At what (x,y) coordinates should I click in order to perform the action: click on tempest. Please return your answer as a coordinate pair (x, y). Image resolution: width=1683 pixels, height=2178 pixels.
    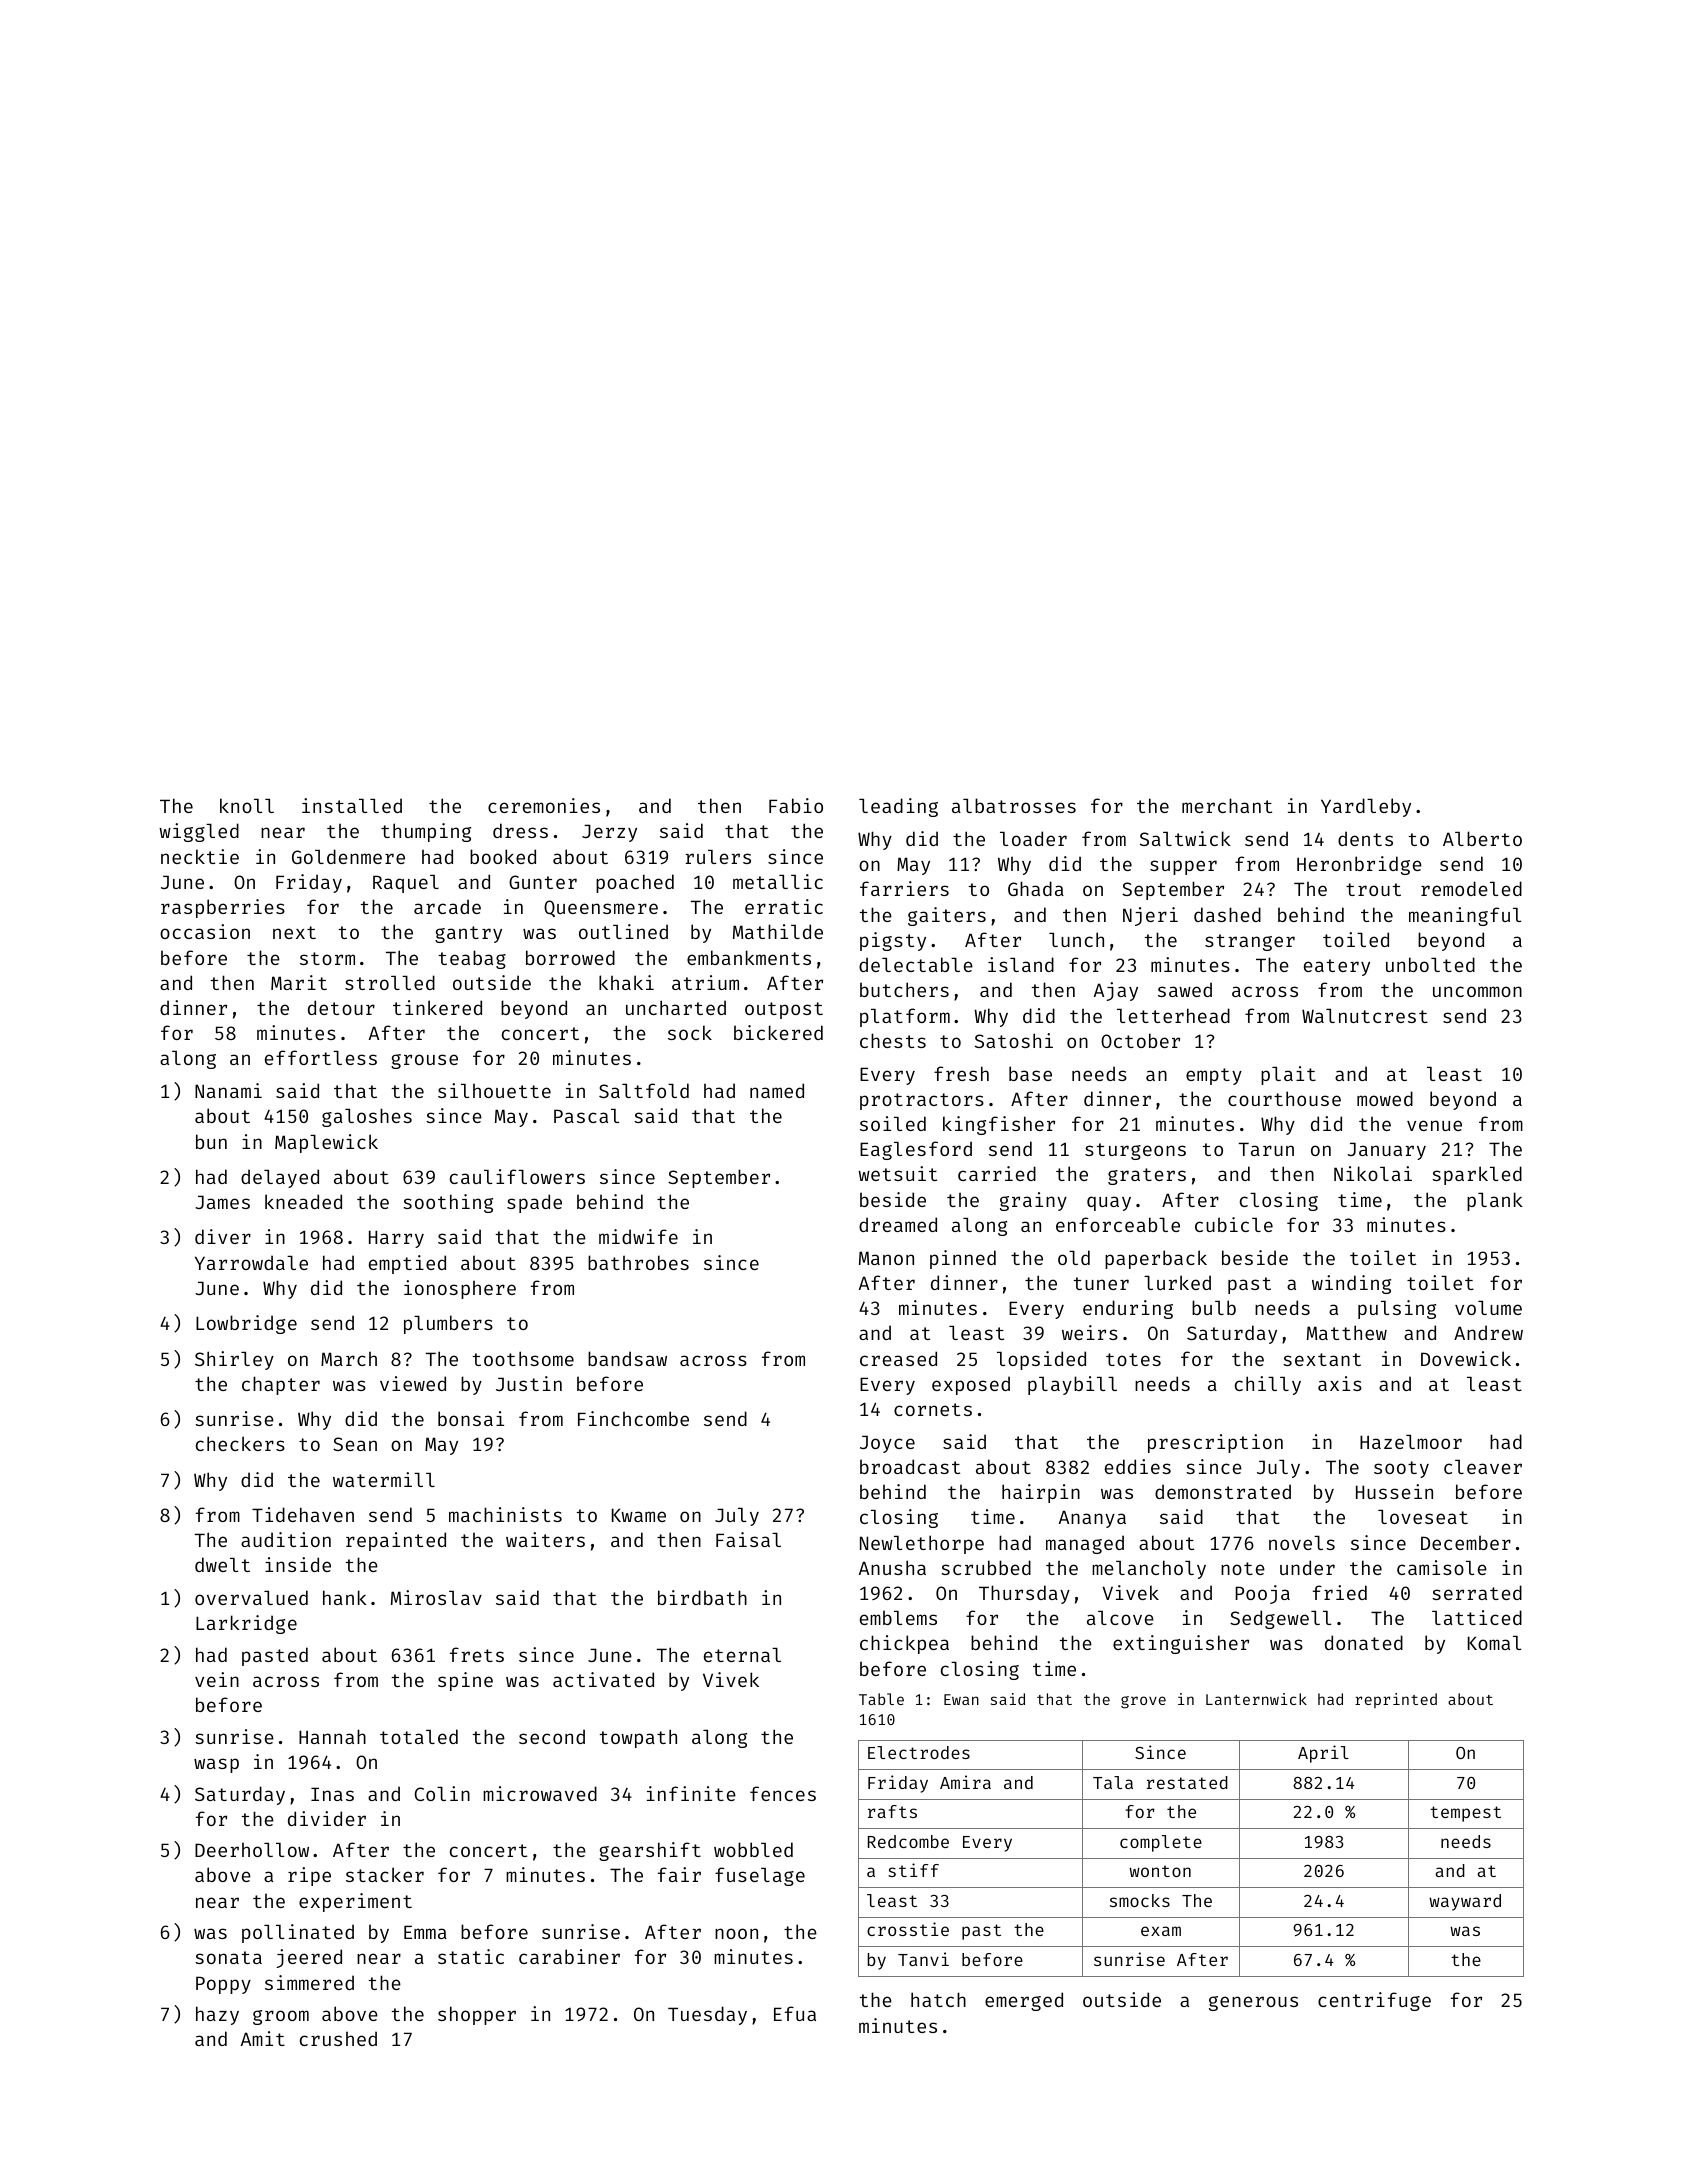
    Looking at the image, I should click on (1465, 1814).
